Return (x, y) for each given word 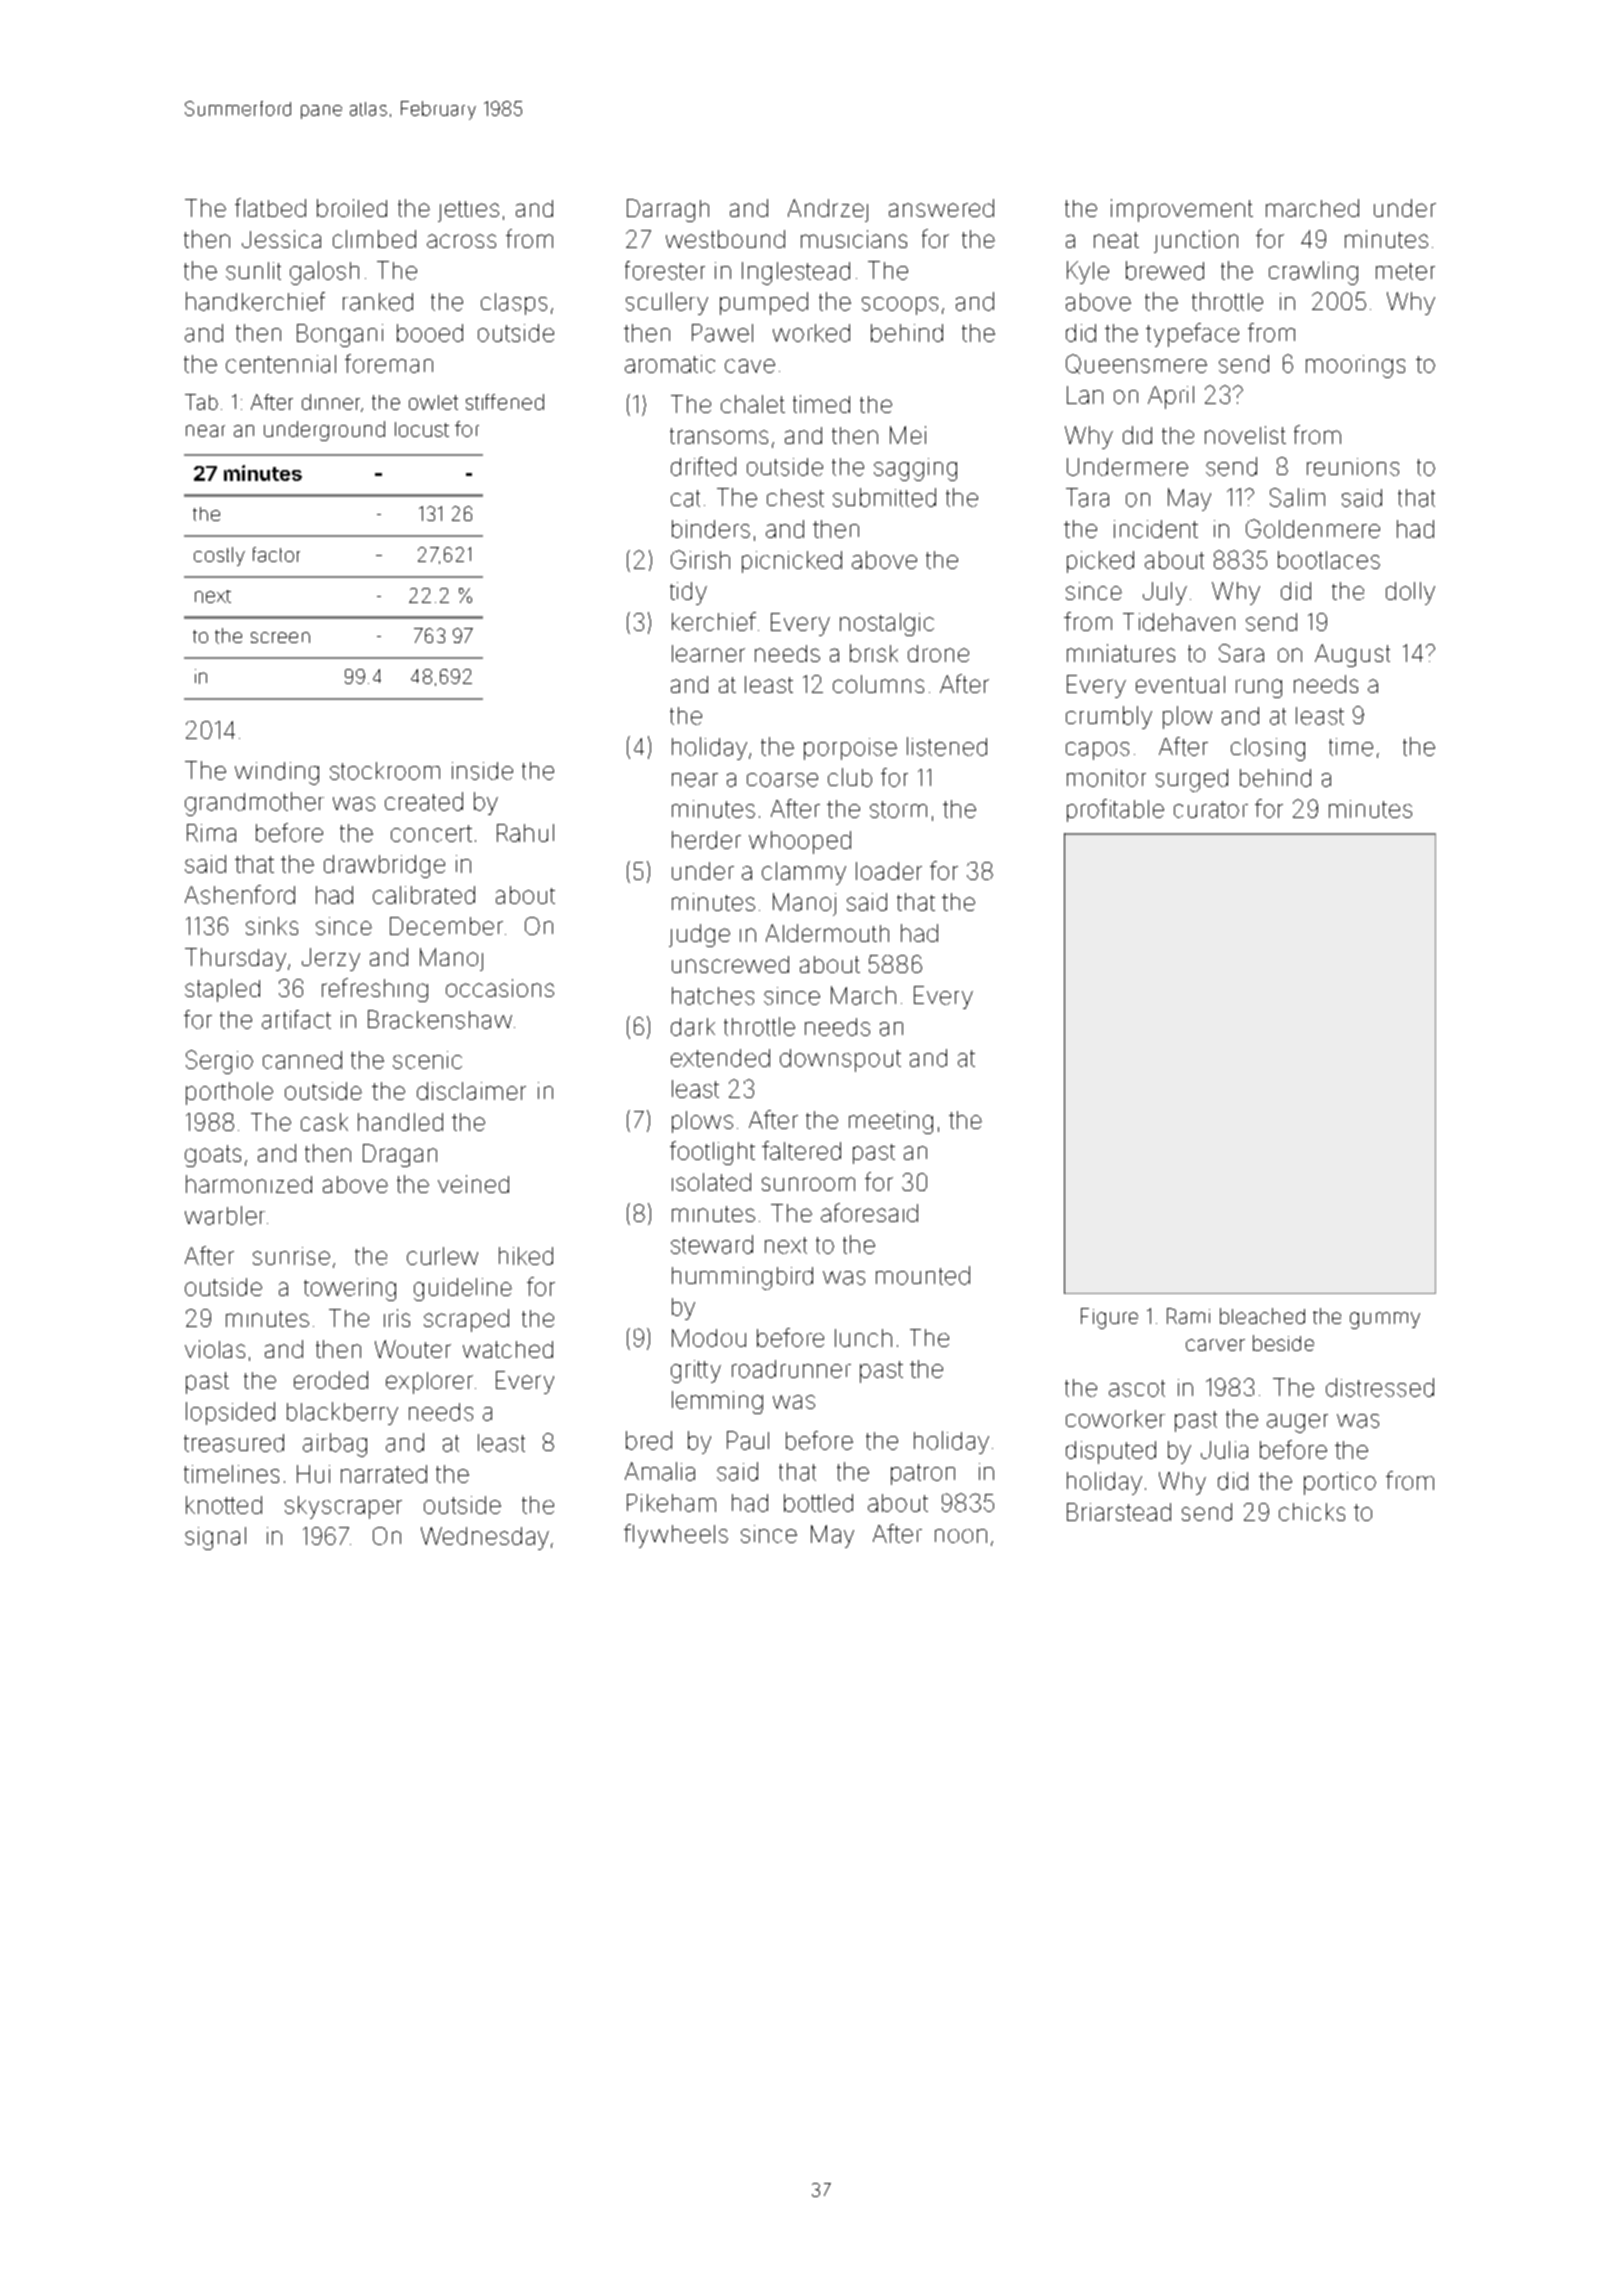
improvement (1182, 210)
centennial (281, 364)
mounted (923, 1275)
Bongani (340, 335)
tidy (688, 593)
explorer (429, 1383)
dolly (1410, 593)
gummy (1385, 1320)
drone (938, 653)
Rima (211, 833)
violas (215, 1349)
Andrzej (828, 210)
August (1352, 655)
